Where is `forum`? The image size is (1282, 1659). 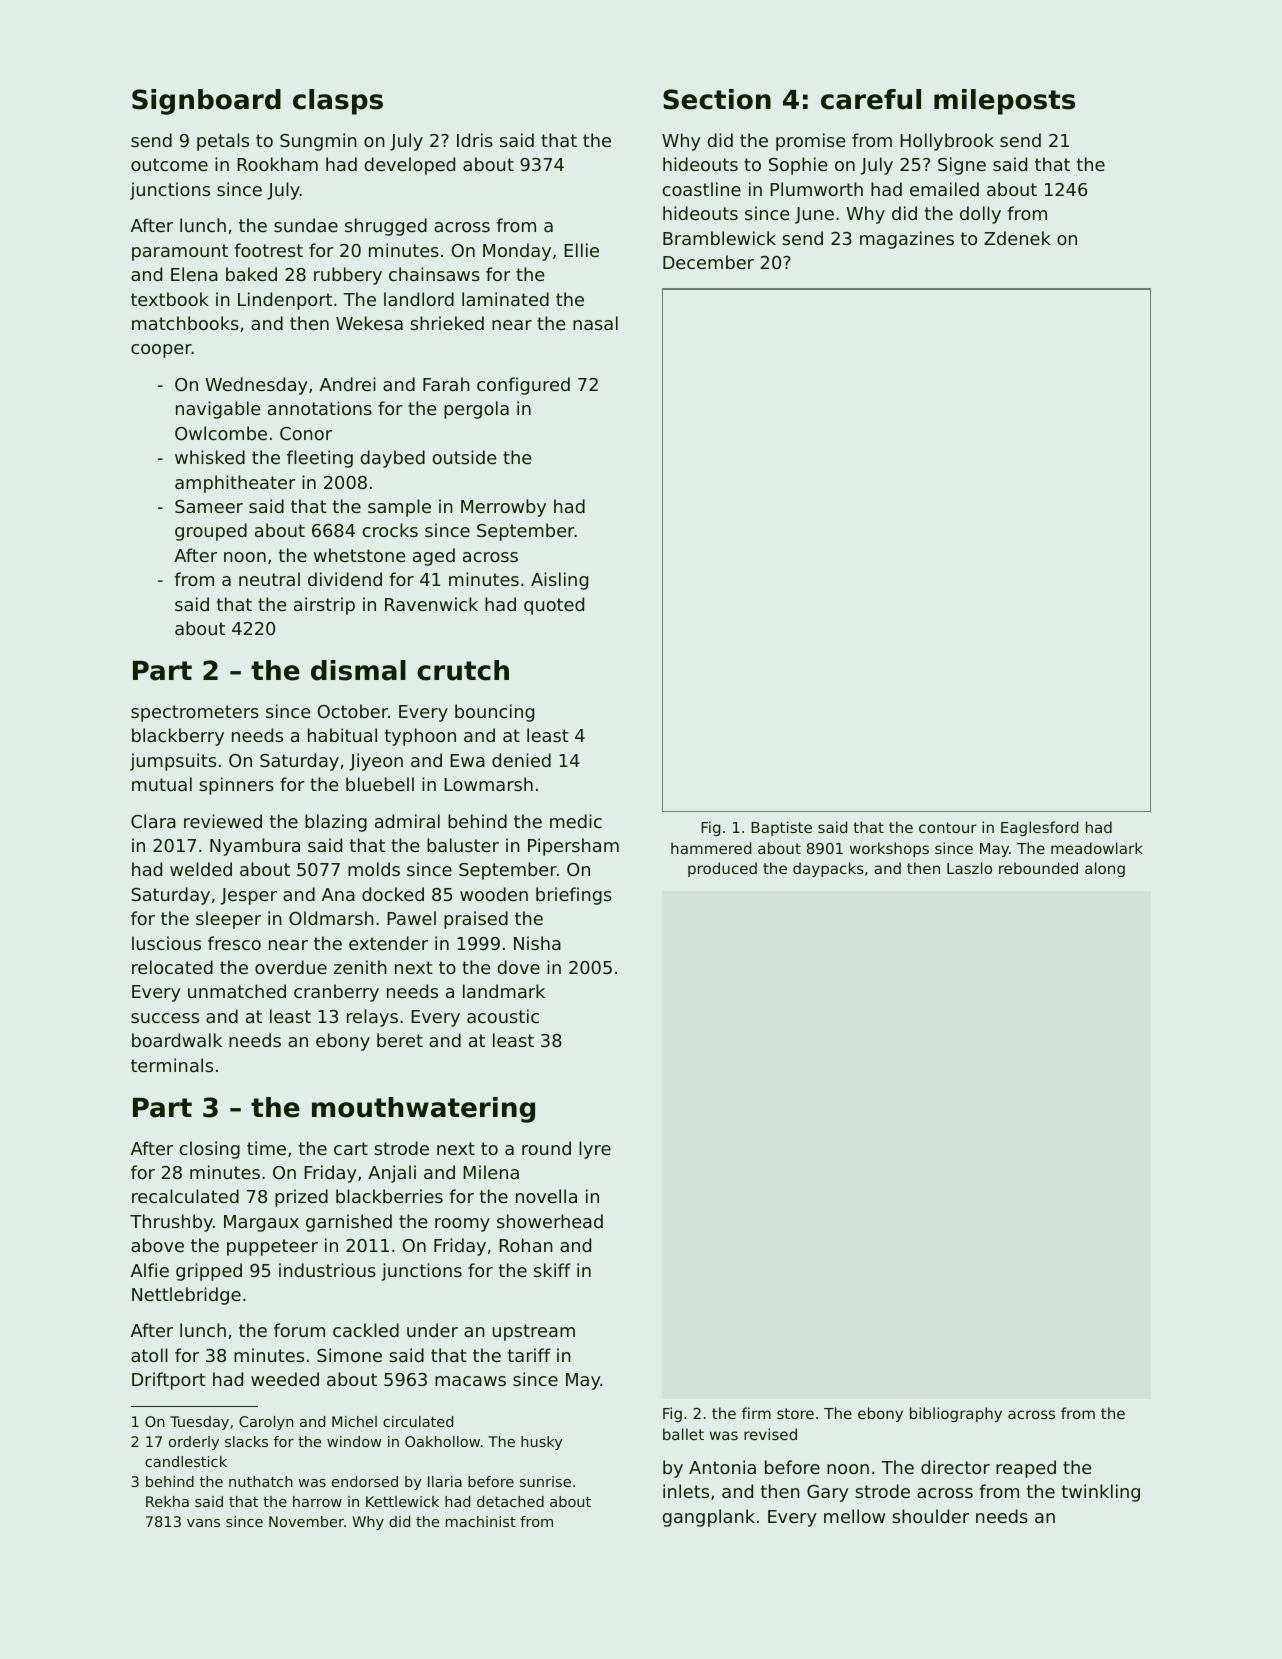 forum is located at coordinates (299, 1330).
